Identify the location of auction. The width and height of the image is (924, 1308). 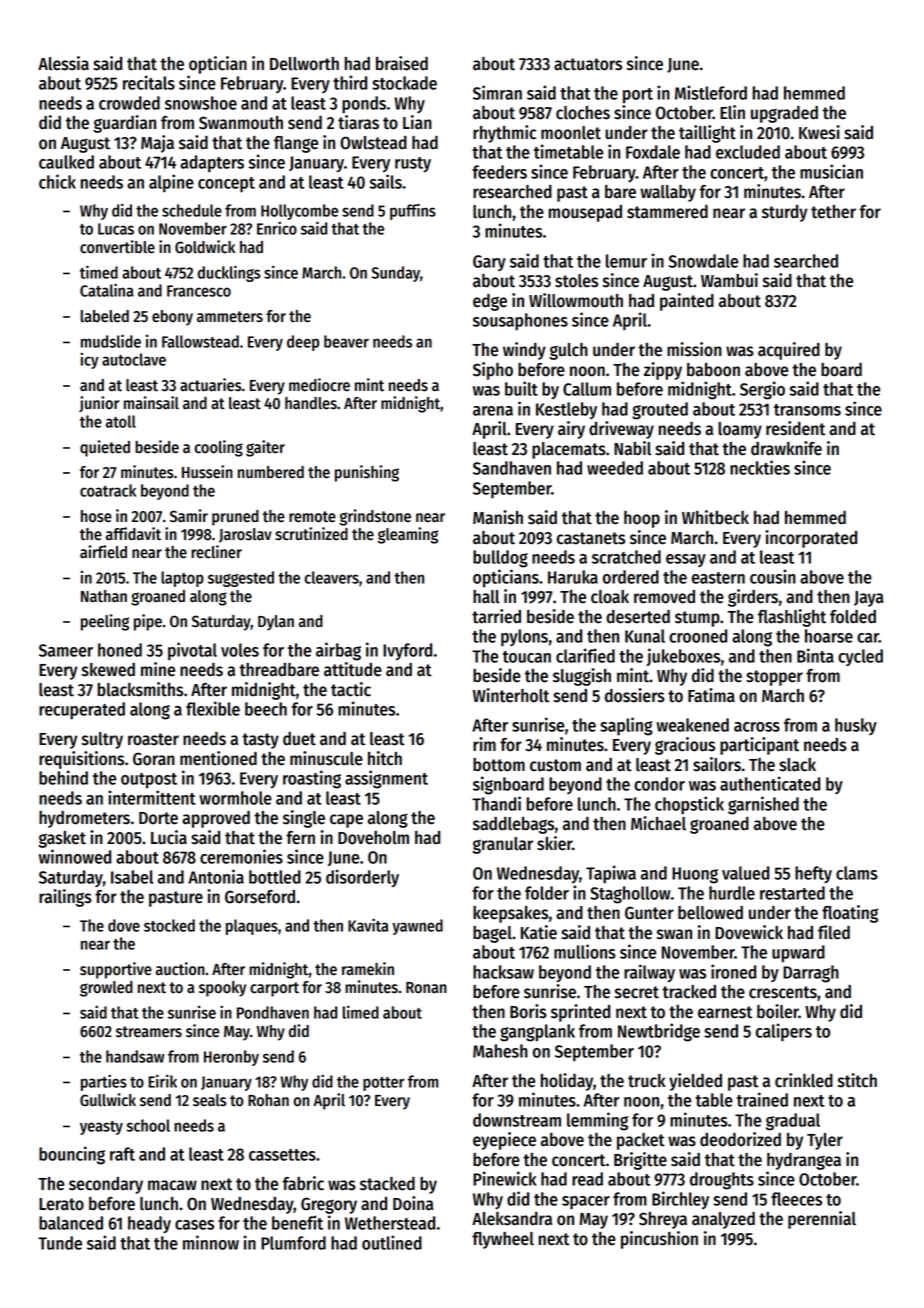
(180, 969).
